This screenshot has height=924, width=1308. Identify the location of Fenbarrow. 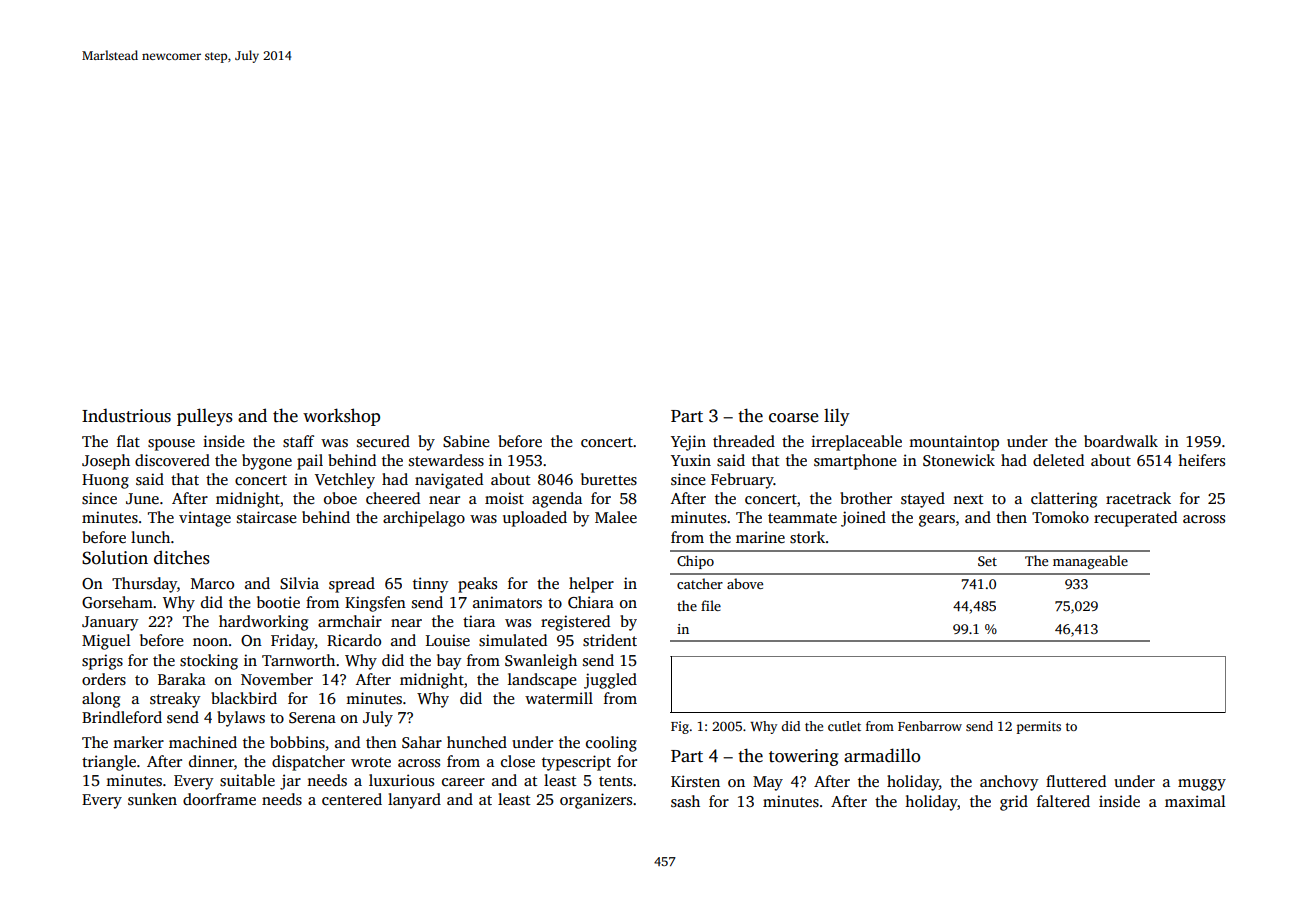
(930, 726).
